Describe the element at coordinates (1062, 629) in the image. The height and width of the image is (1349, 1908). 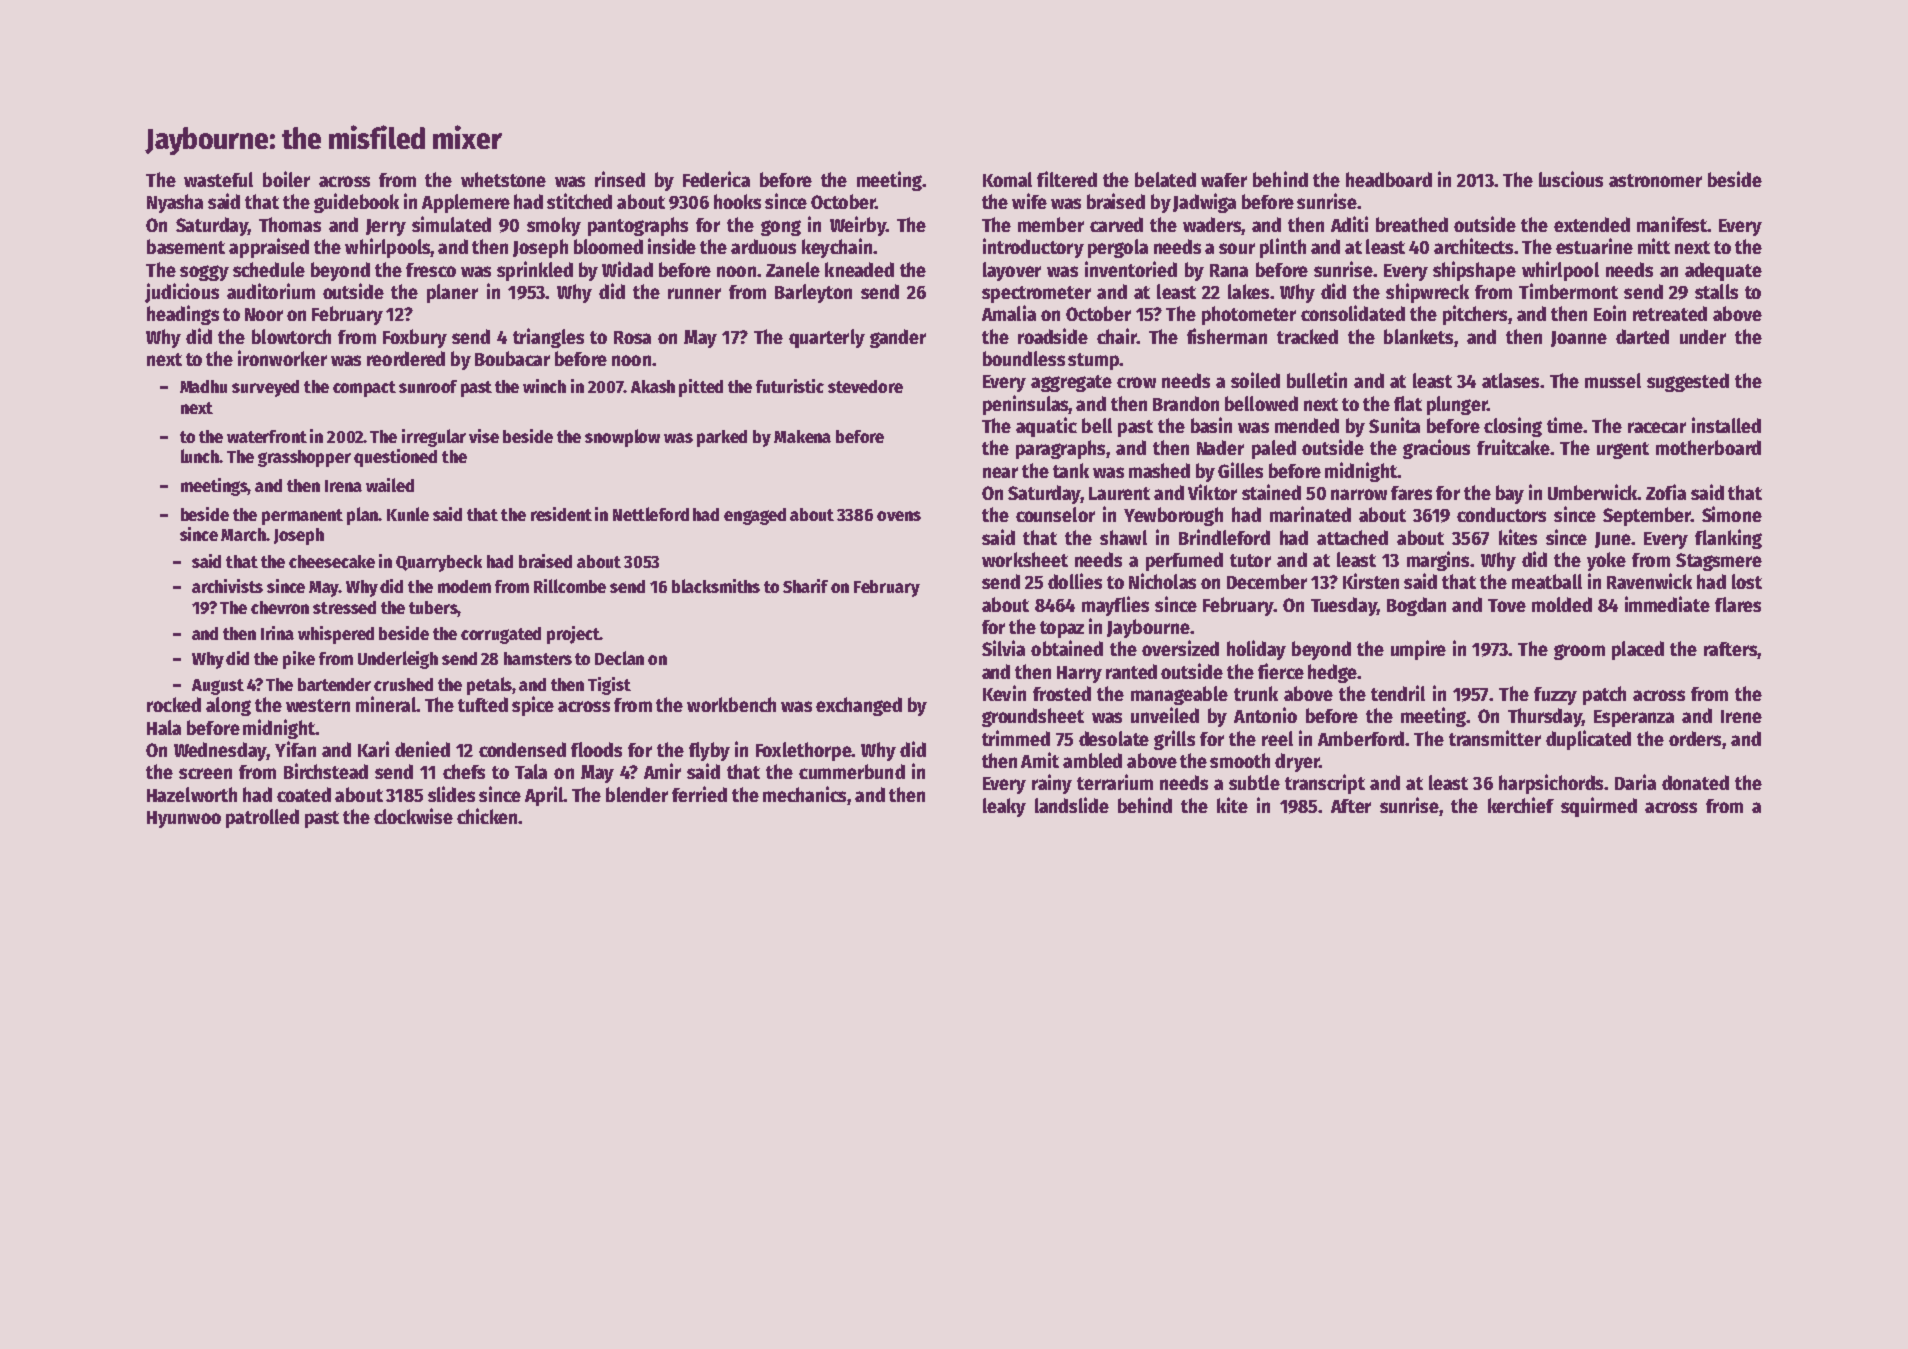
I see `topaz` at that location.
